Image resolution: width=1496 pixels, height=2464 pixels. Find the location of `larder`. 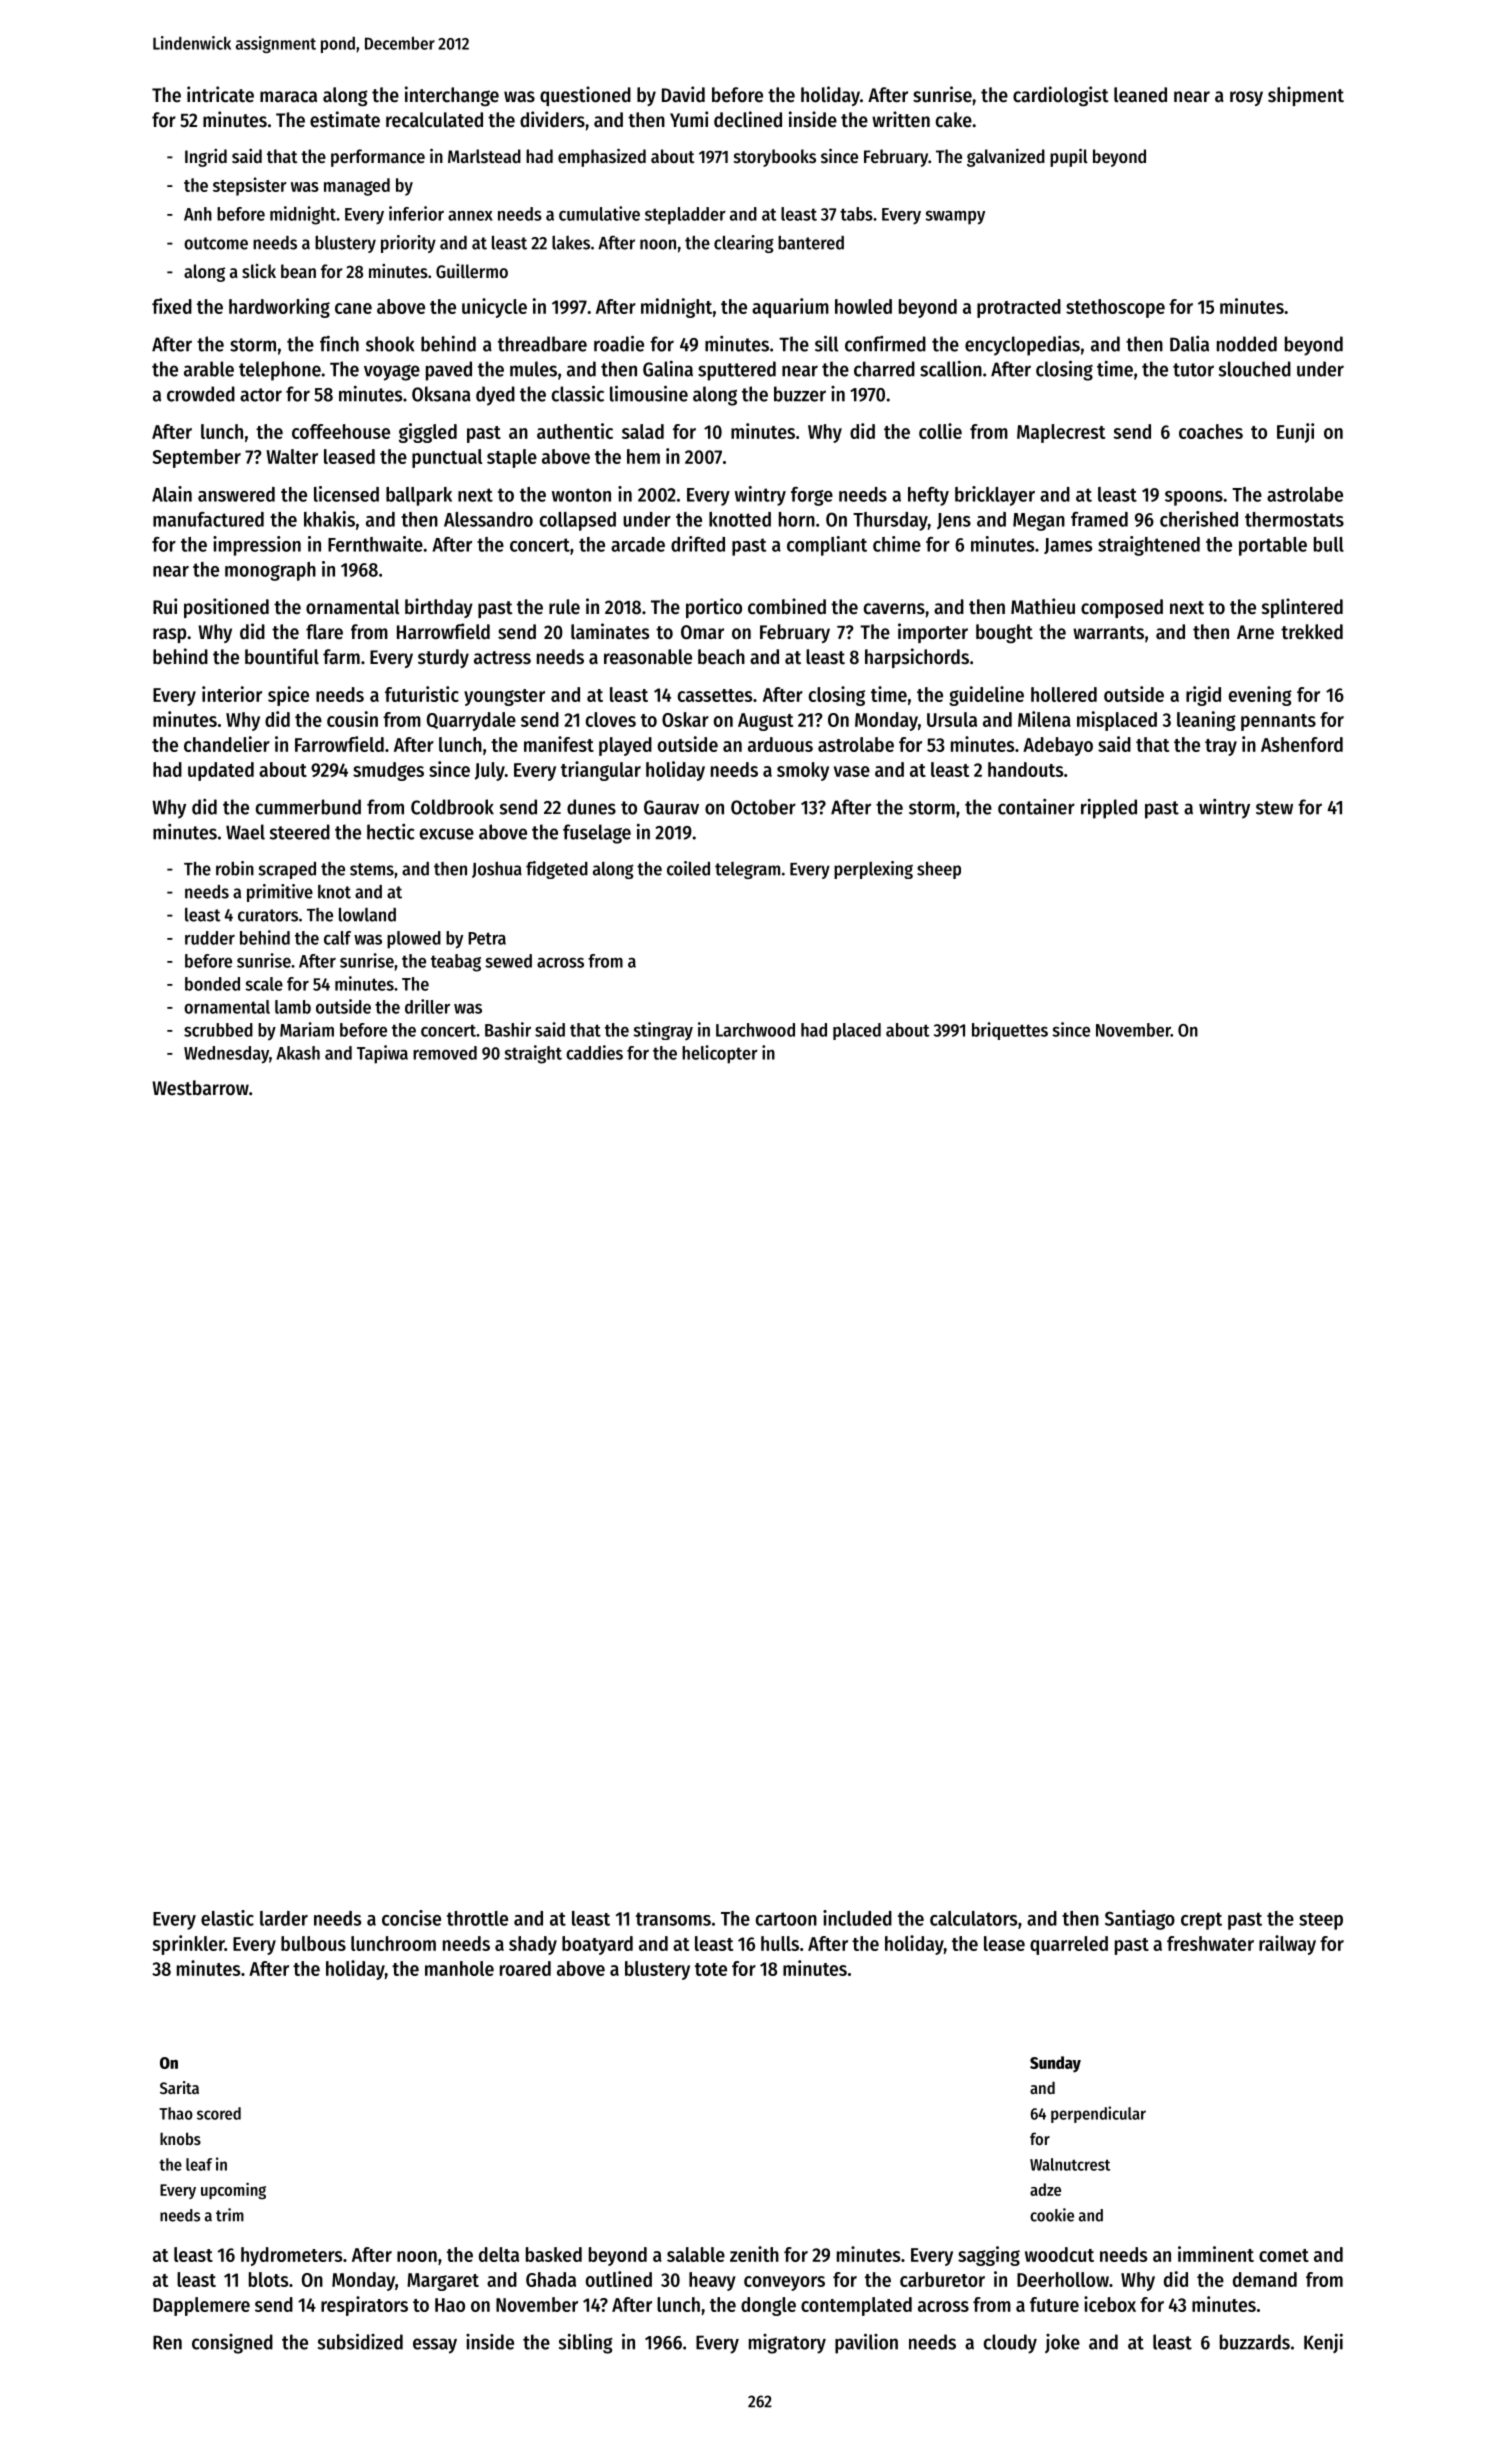

larder is located at coordinates (284, 1918).
